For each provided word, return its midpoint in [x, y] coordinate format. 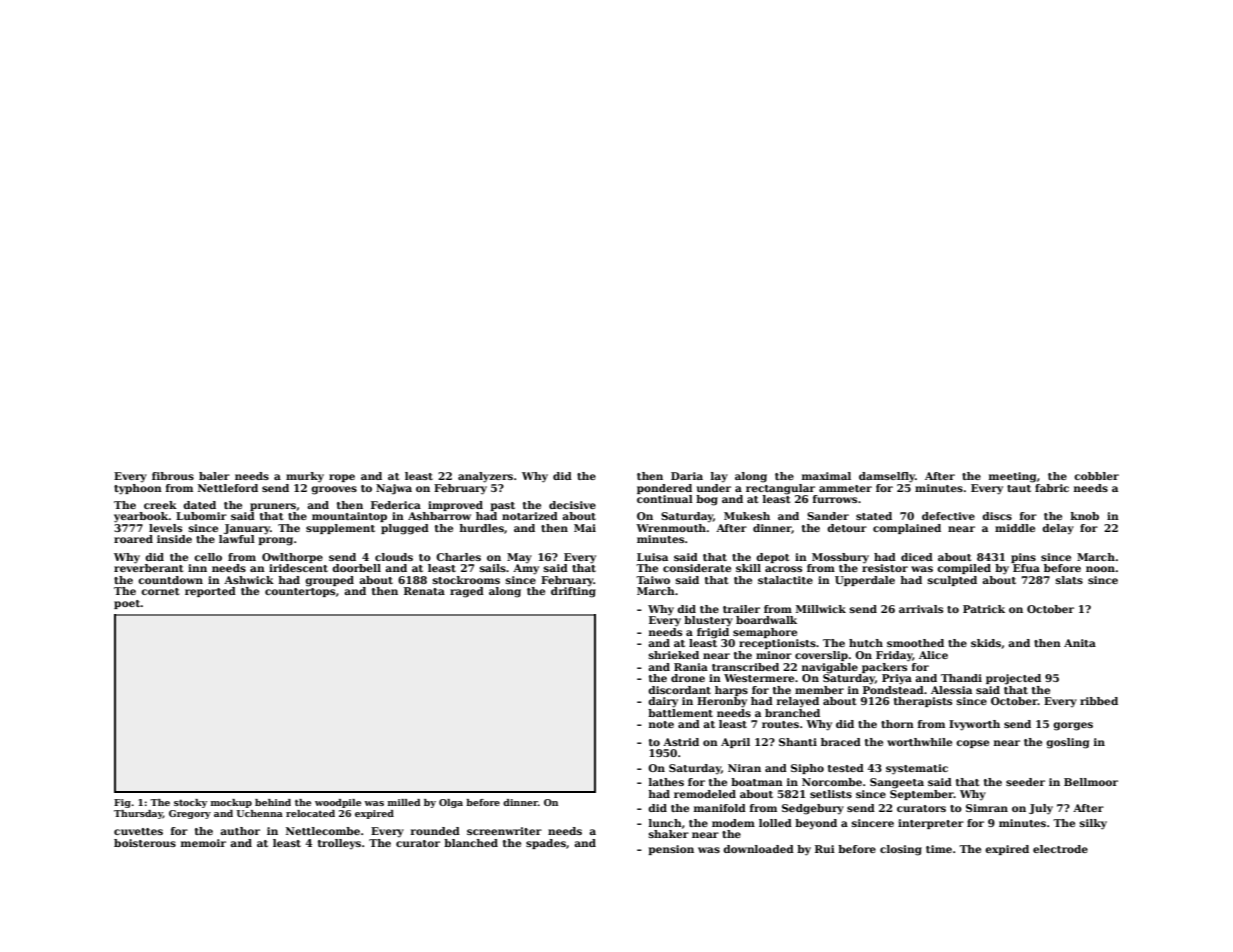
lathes [666, 782]
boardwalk [766, 620]
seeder [1025, 782]
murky [305, 477]
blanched [471, 843]
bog [707, 500]
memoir [203, 843]
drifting [573, 592]
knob [1085, 516]
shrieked [674, 655]
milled [404, 802]
